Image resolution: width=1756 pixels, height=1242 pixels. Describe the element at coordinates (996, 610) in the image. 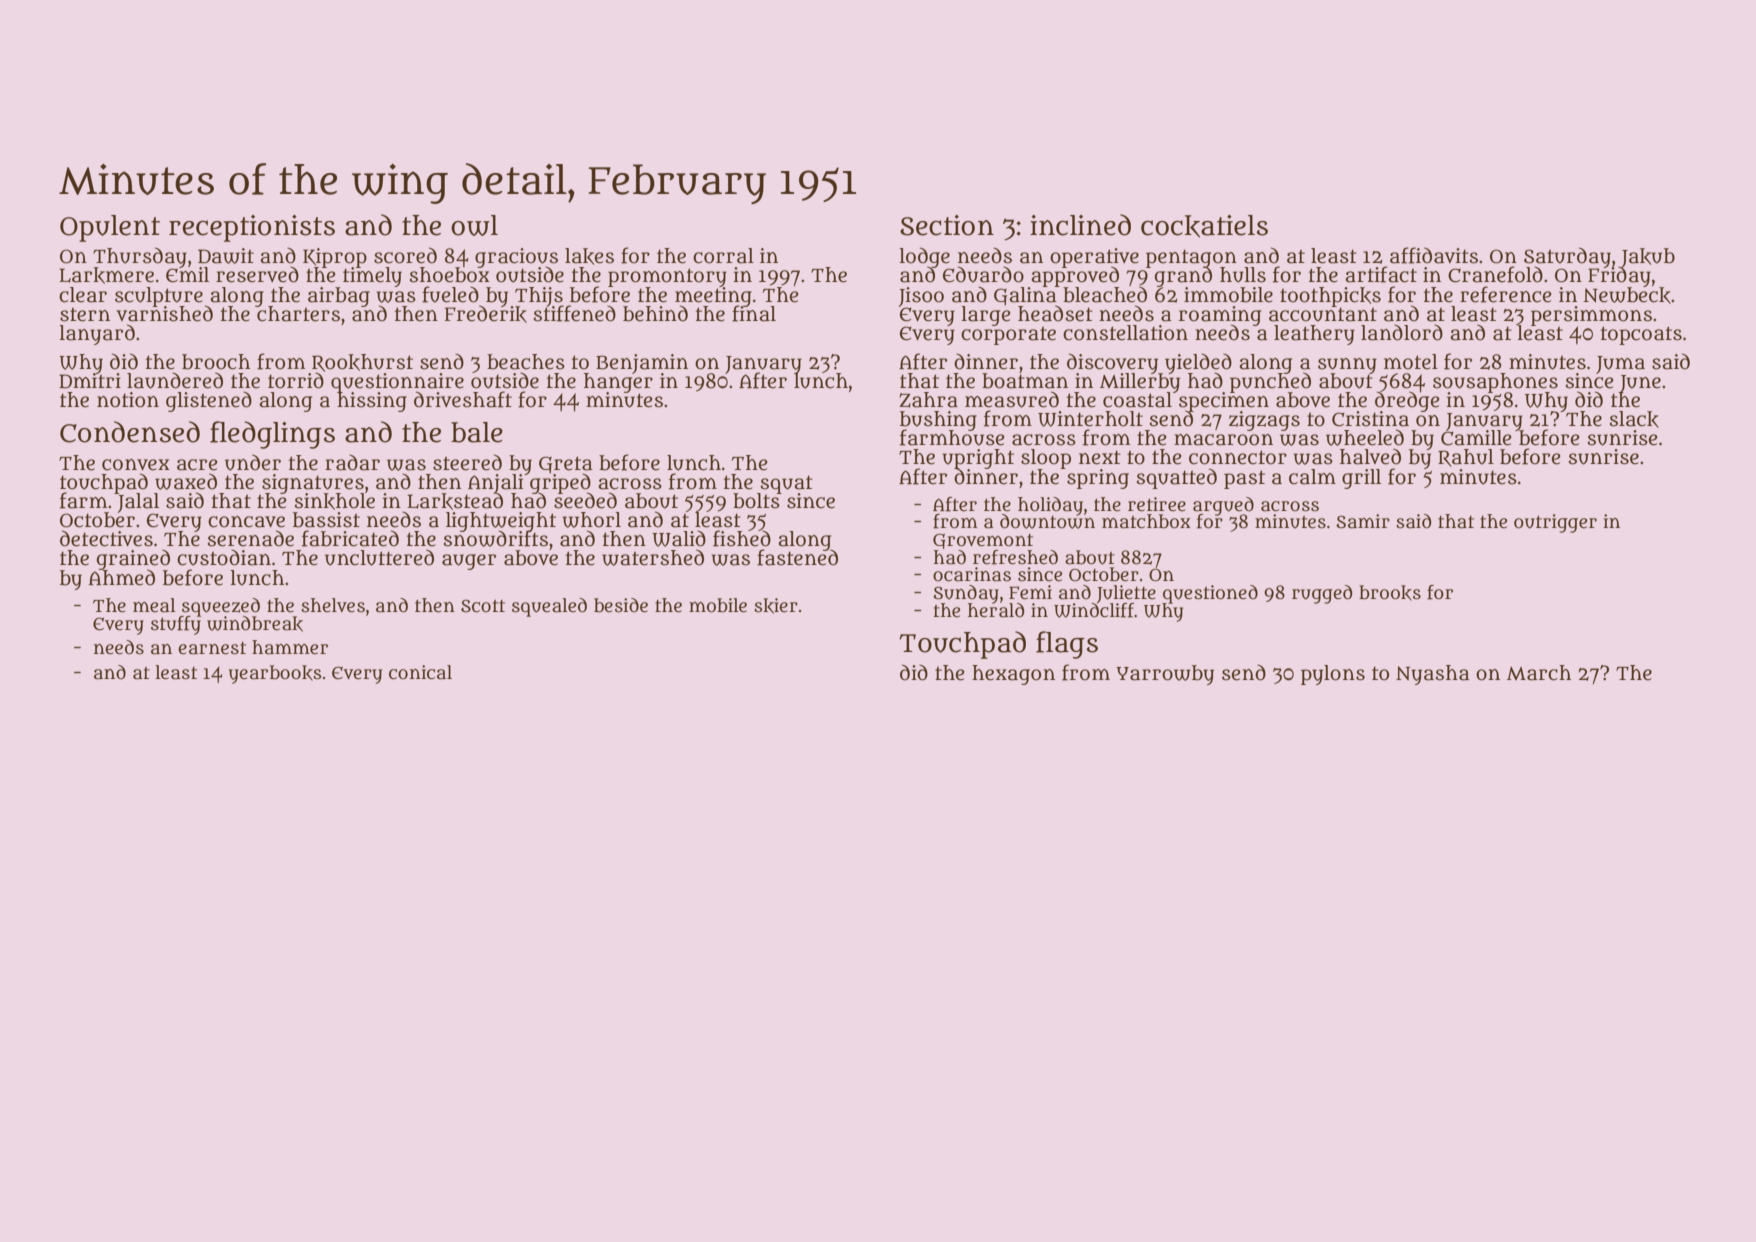

I see `herald` at that location.
